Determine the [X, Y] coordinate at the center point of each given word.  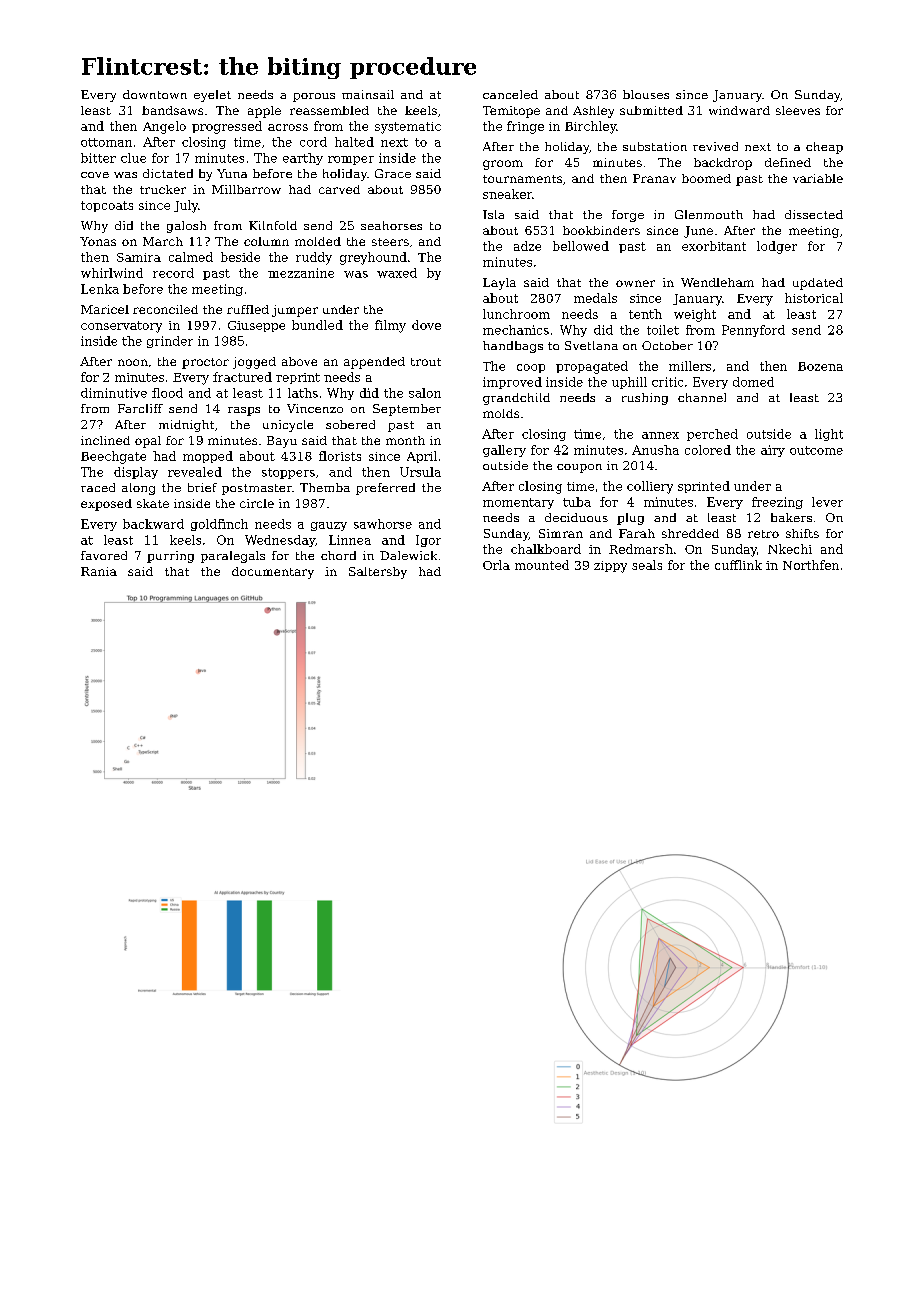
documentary [273, 573]
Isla [493, 214]
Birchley [590, 127]
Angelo [164, 127]
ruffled [248, 309]
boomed [706, 178]
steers [390, 242]
